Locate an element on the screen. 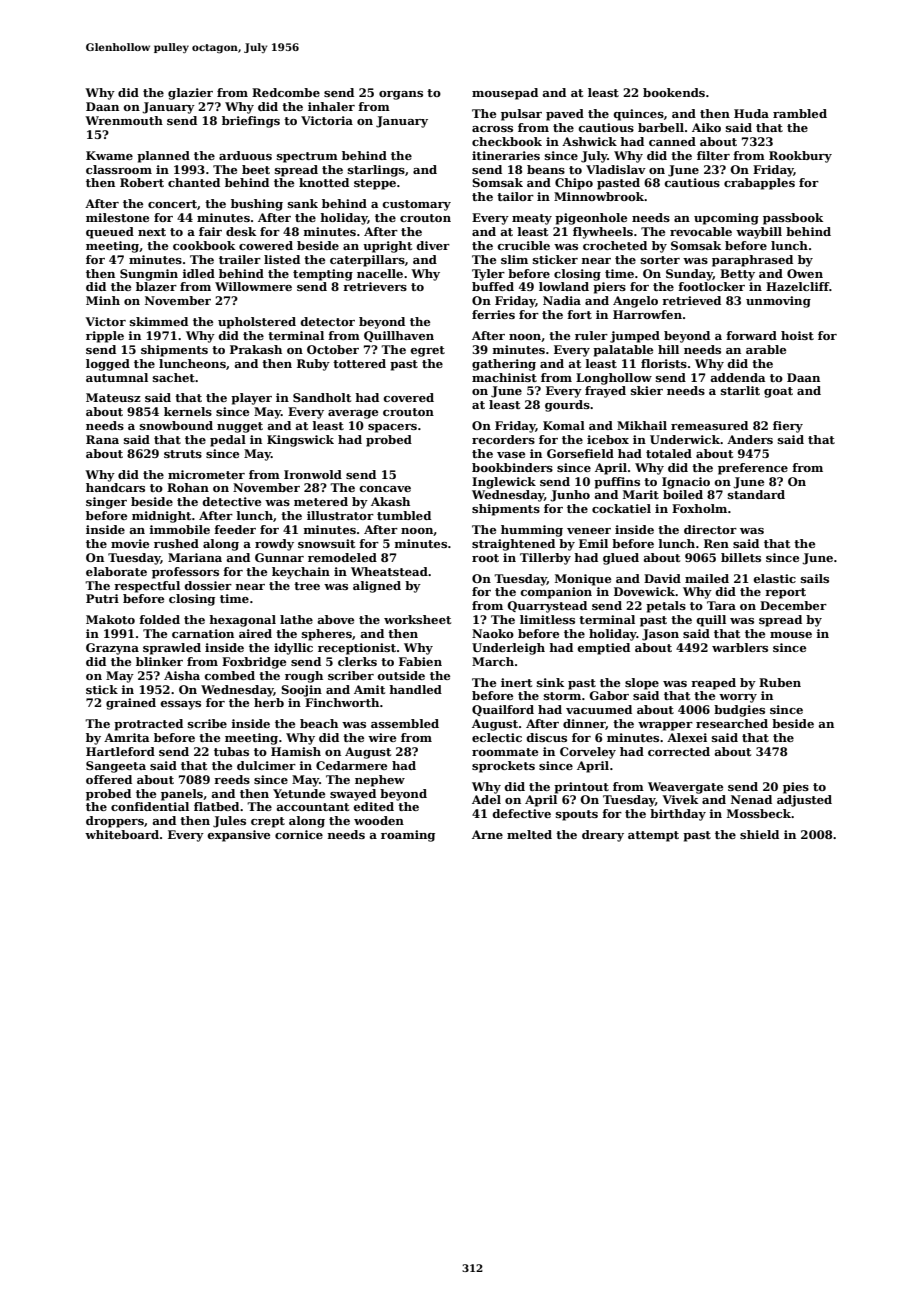 The height and width of the screenshot is (1308, 924). Inglewick is located at coordinates (504, 483).
